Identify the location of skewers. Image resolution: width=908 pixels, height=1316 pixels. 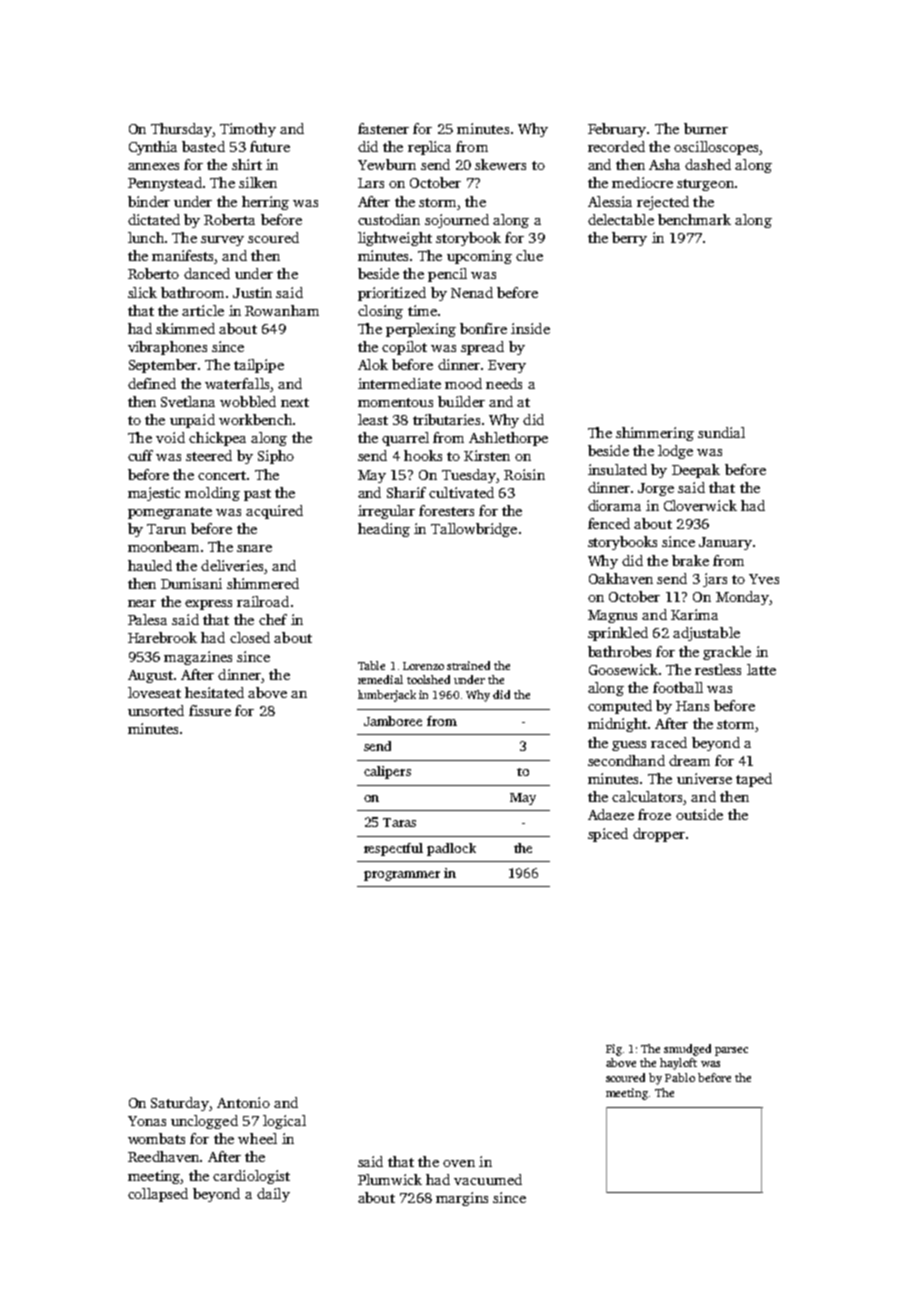
(500, 164).
